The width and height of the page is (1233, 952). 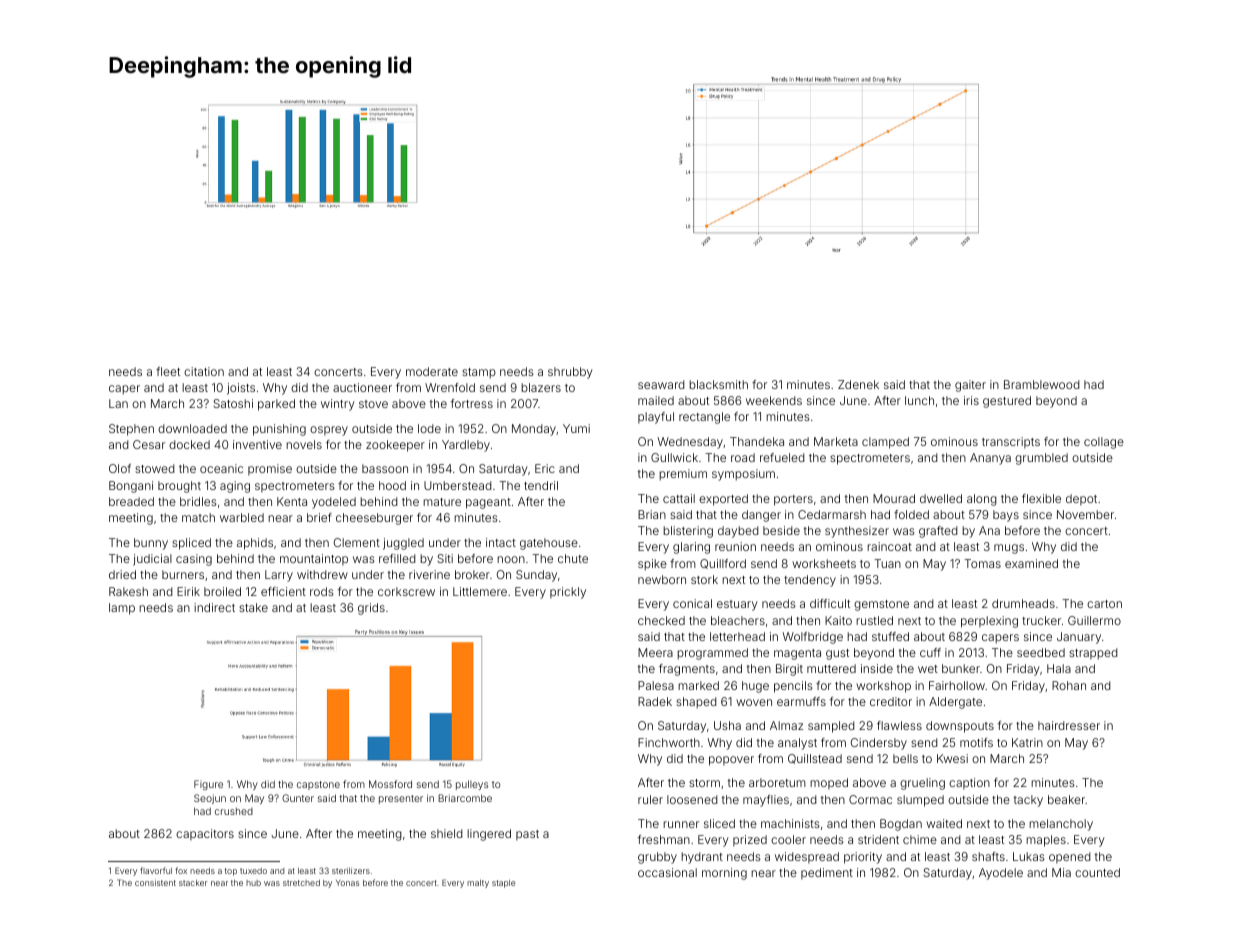 What do you see at coordinates (432, 371) in the page?
I see `moderate` at bounding box center [432, 371].
